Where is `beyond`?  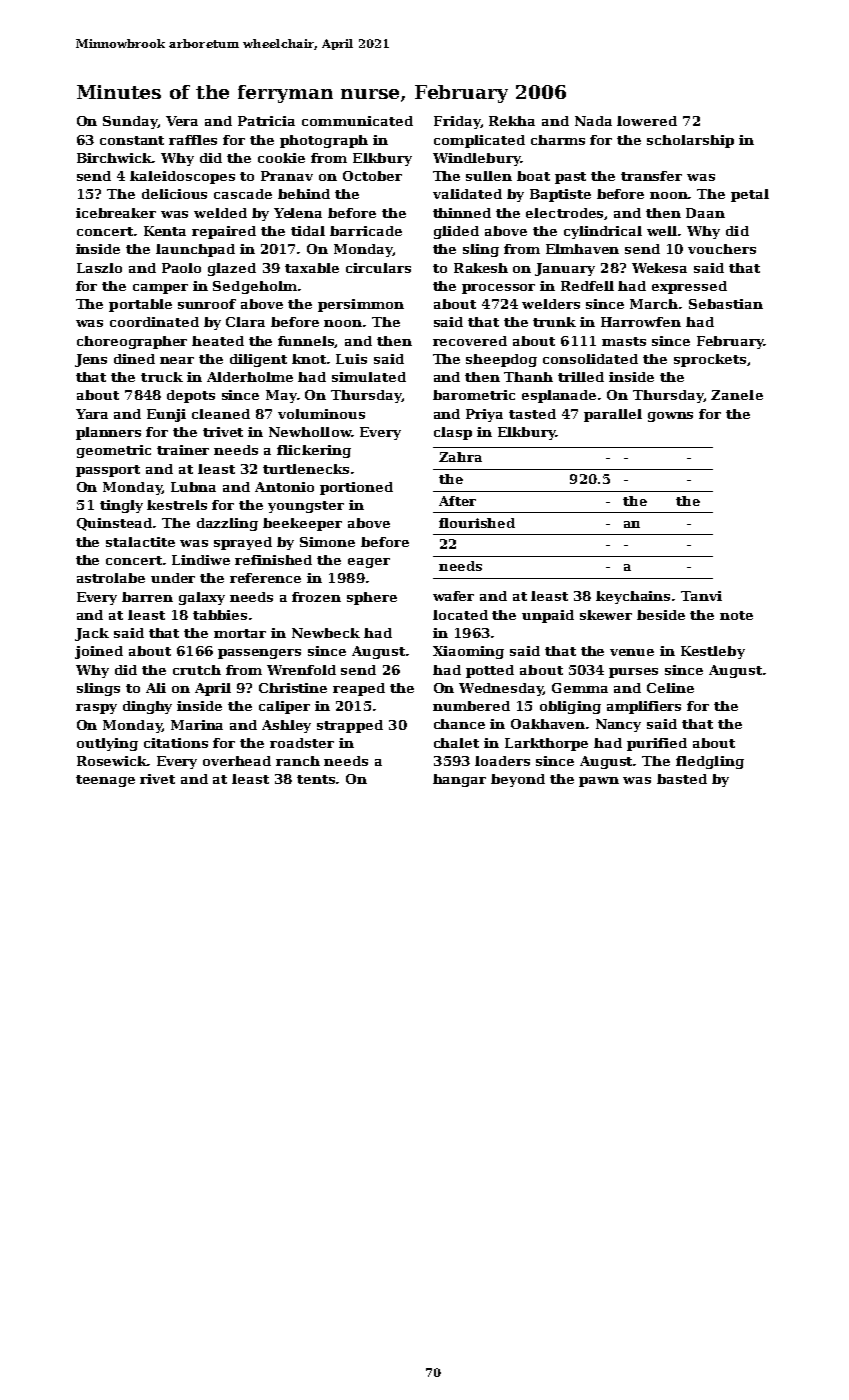
beyond is located at coordinates (518, 780).
